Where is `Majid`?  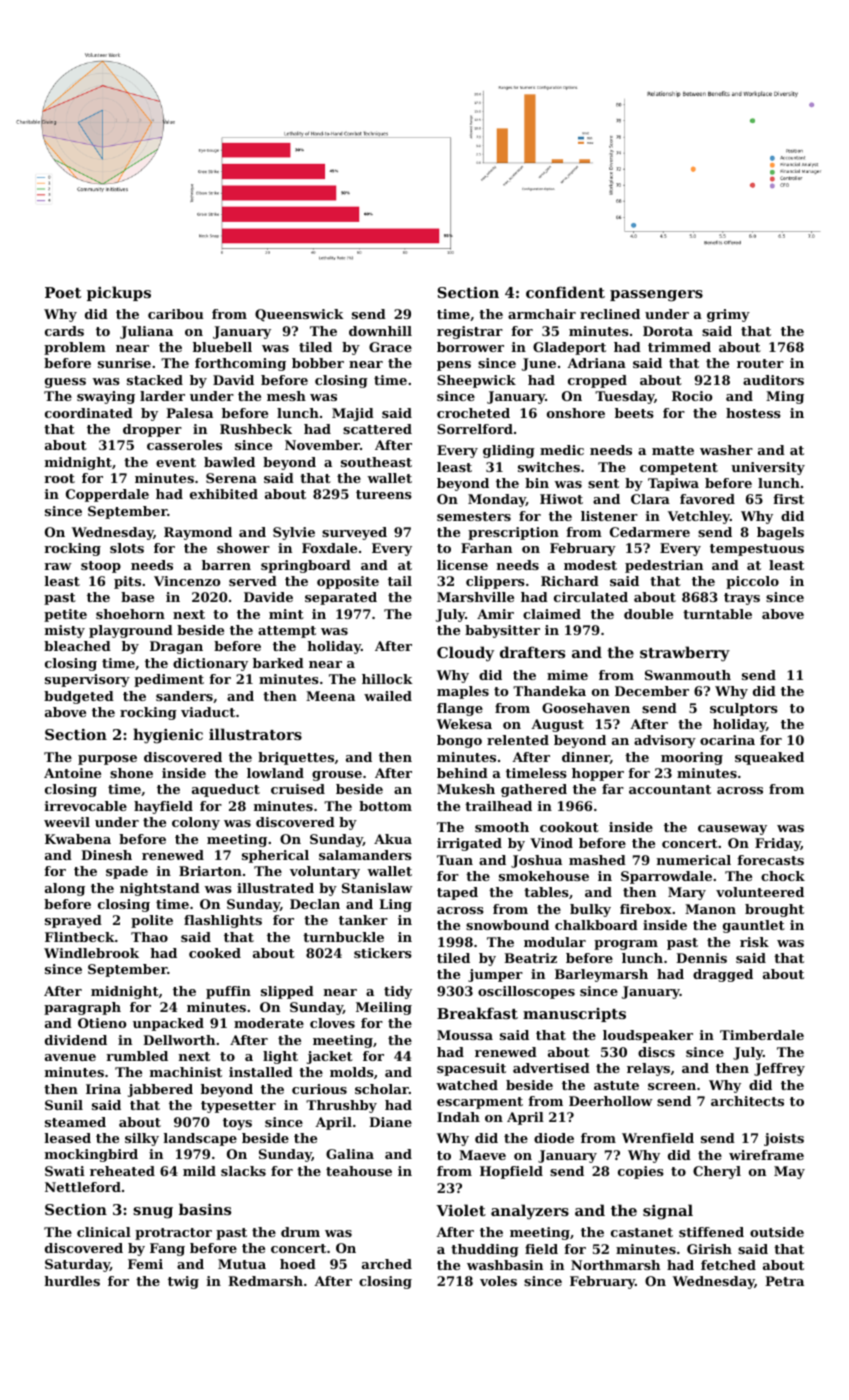 Majid is located at coordinates (353, 414).
